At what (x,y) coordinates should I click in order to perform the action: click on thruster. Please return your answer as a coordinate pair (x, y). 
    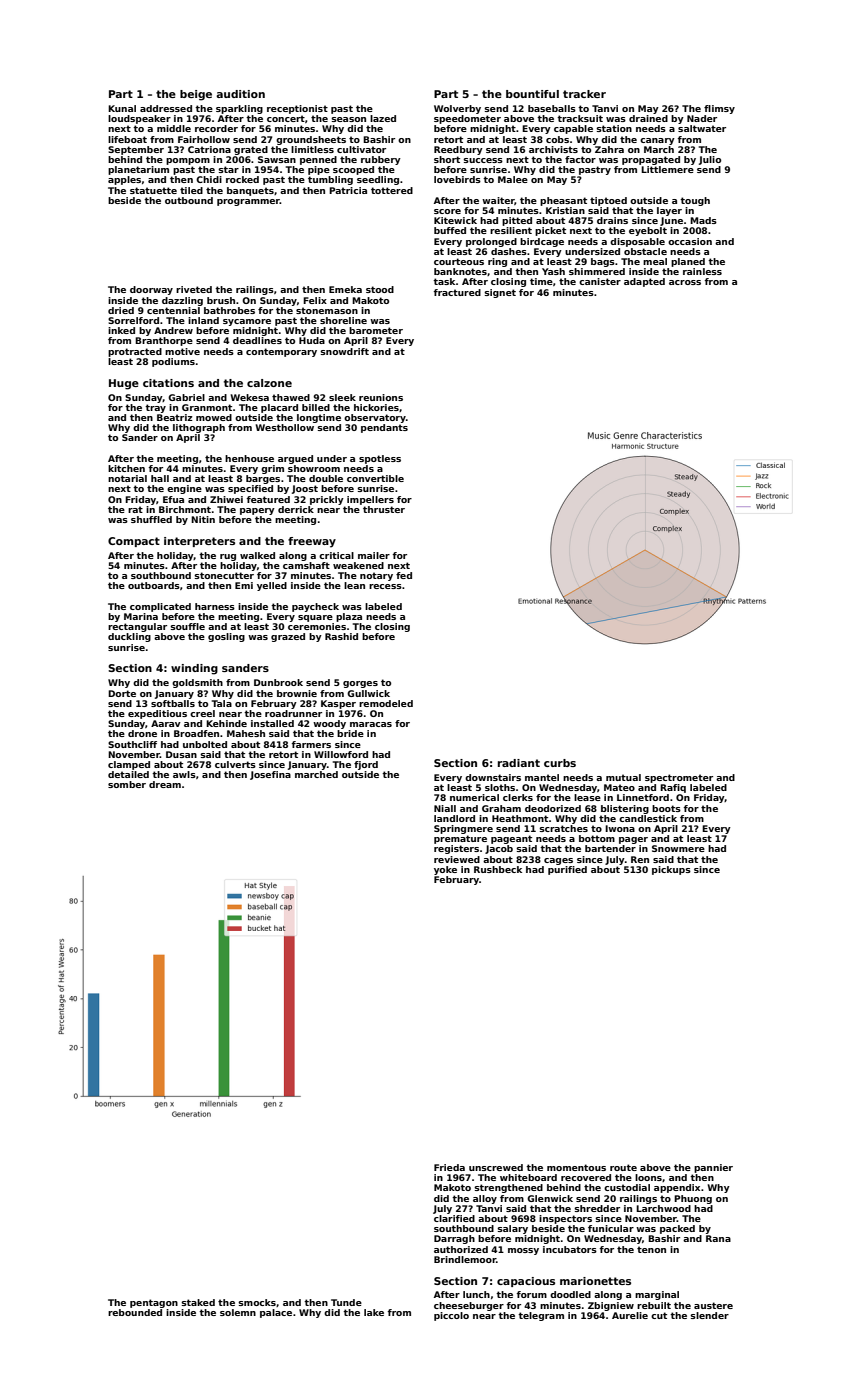
    Looking at the image, I should click on (384, 509).
